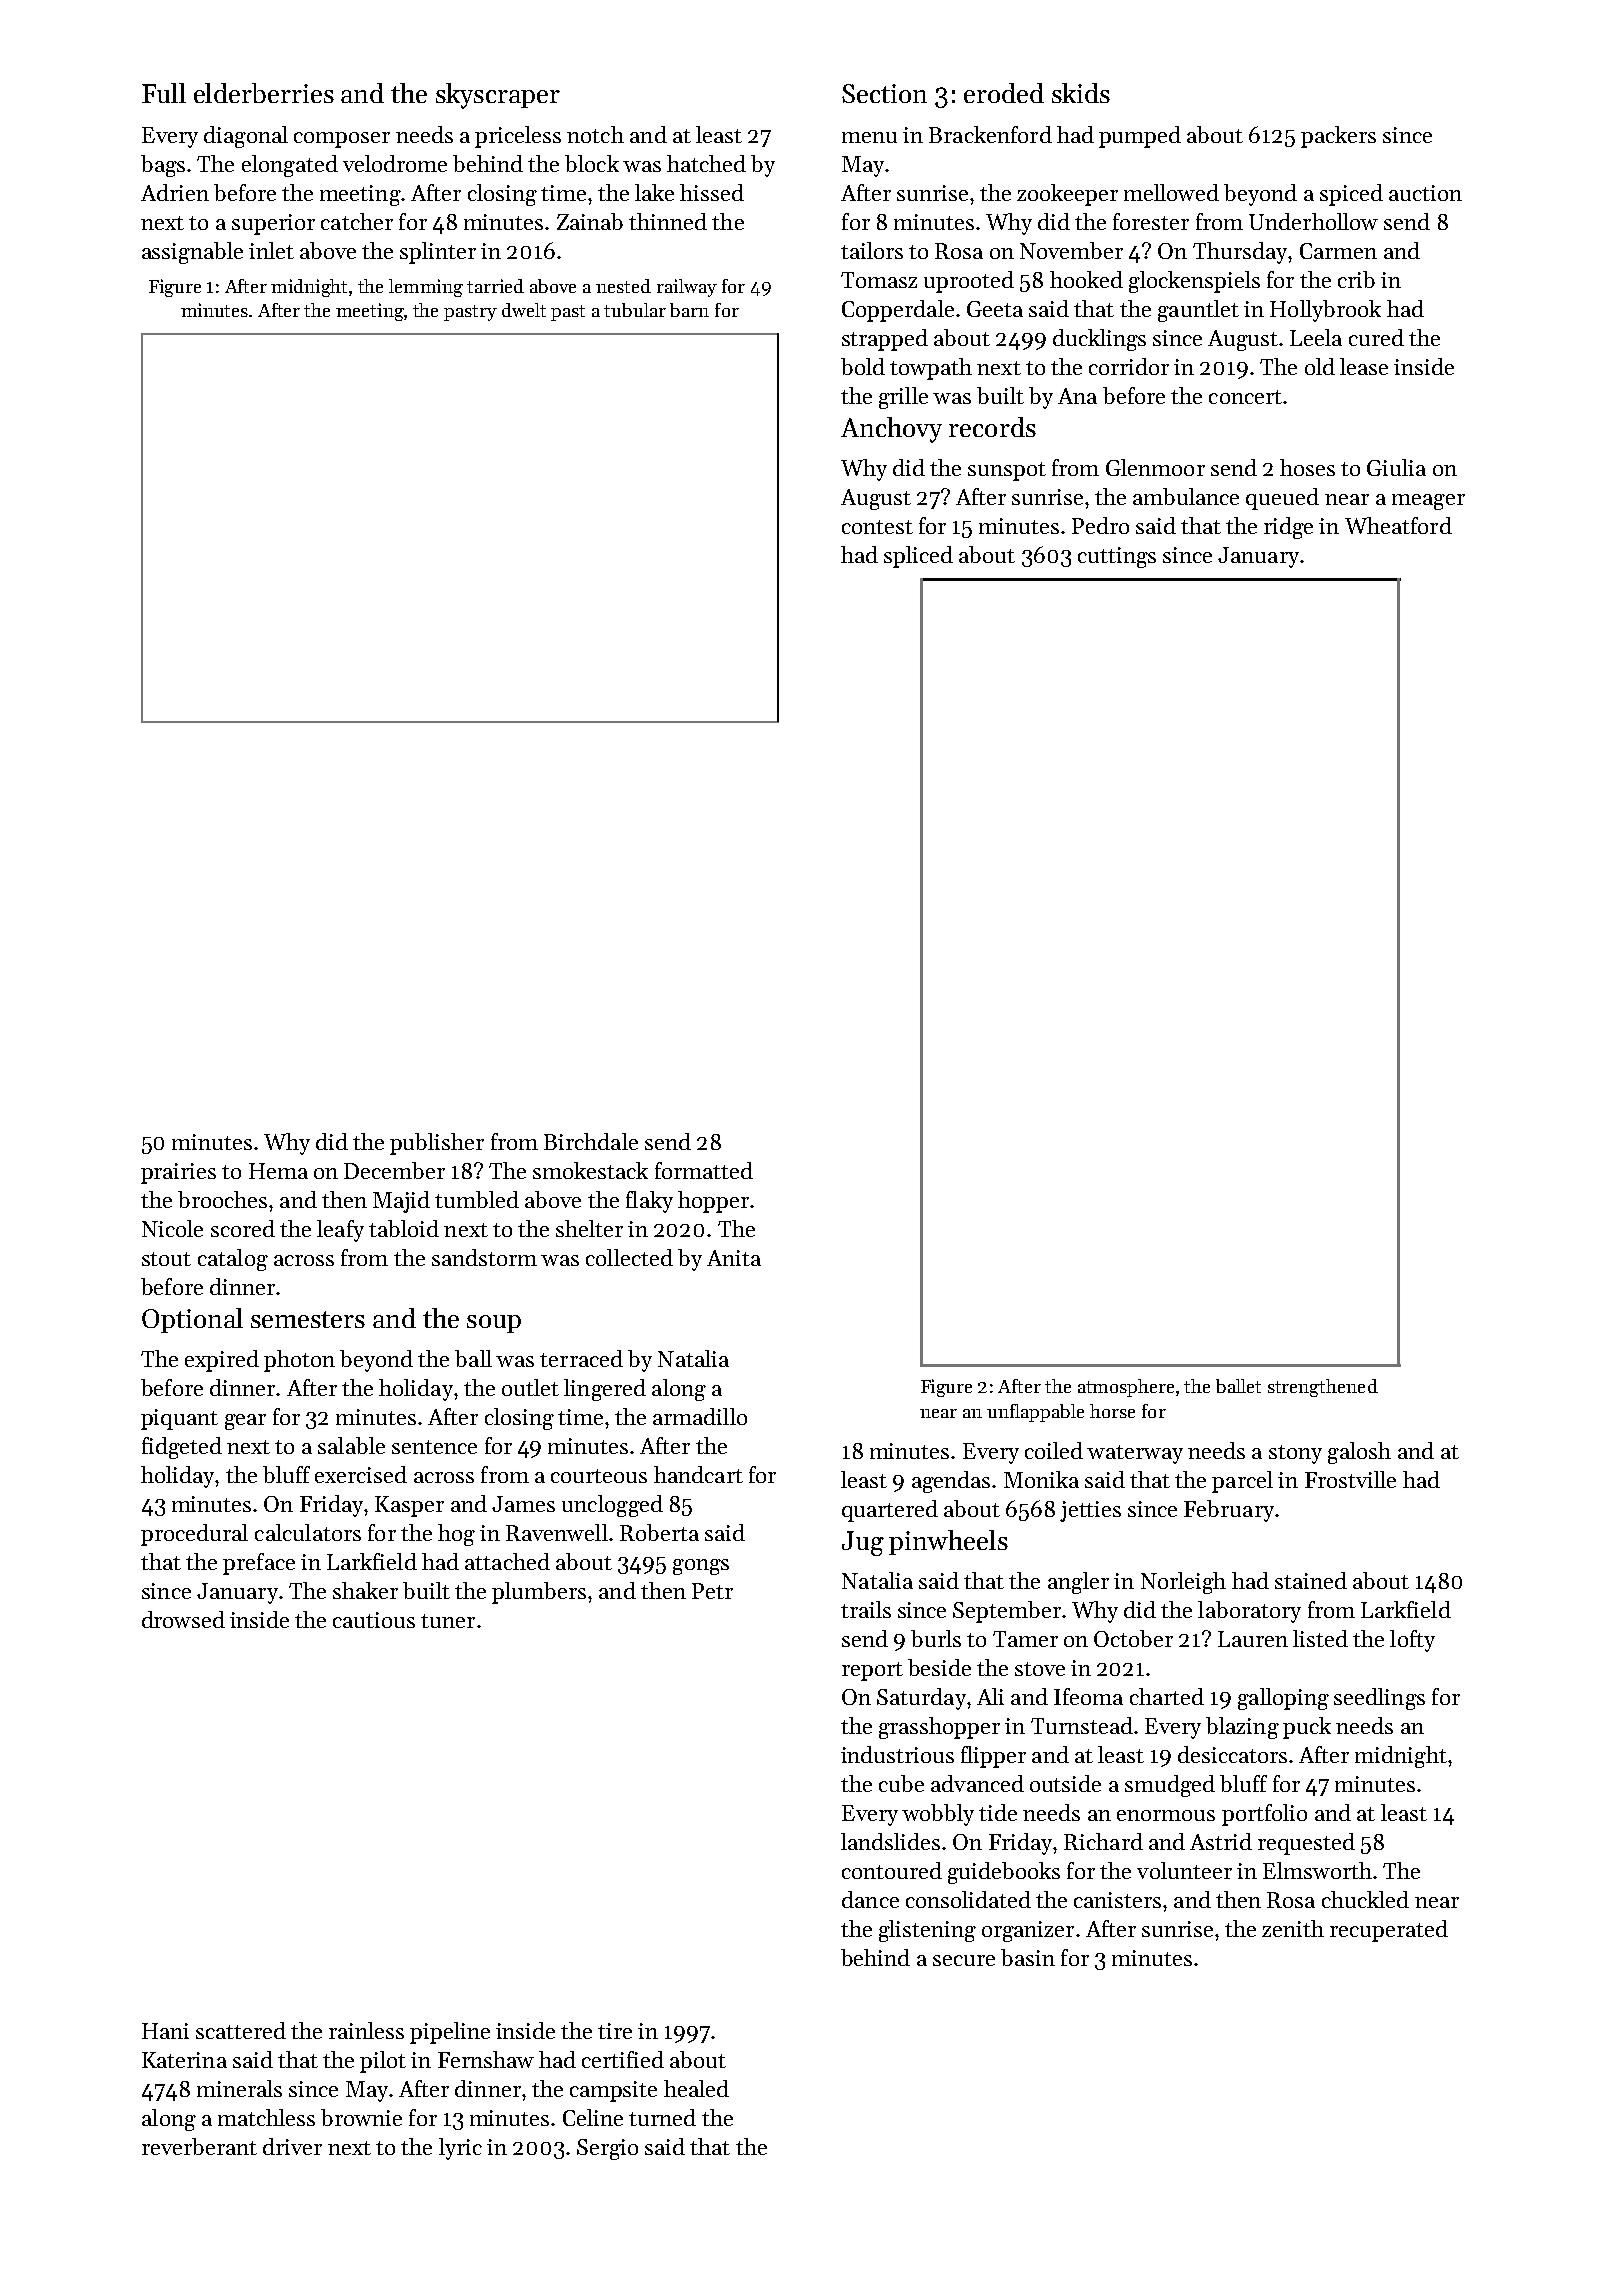 This screenshot has height=2292, width=1620. Describe the element at coordinates (884, 93) in the screenshot. I see `Section` at that location.
